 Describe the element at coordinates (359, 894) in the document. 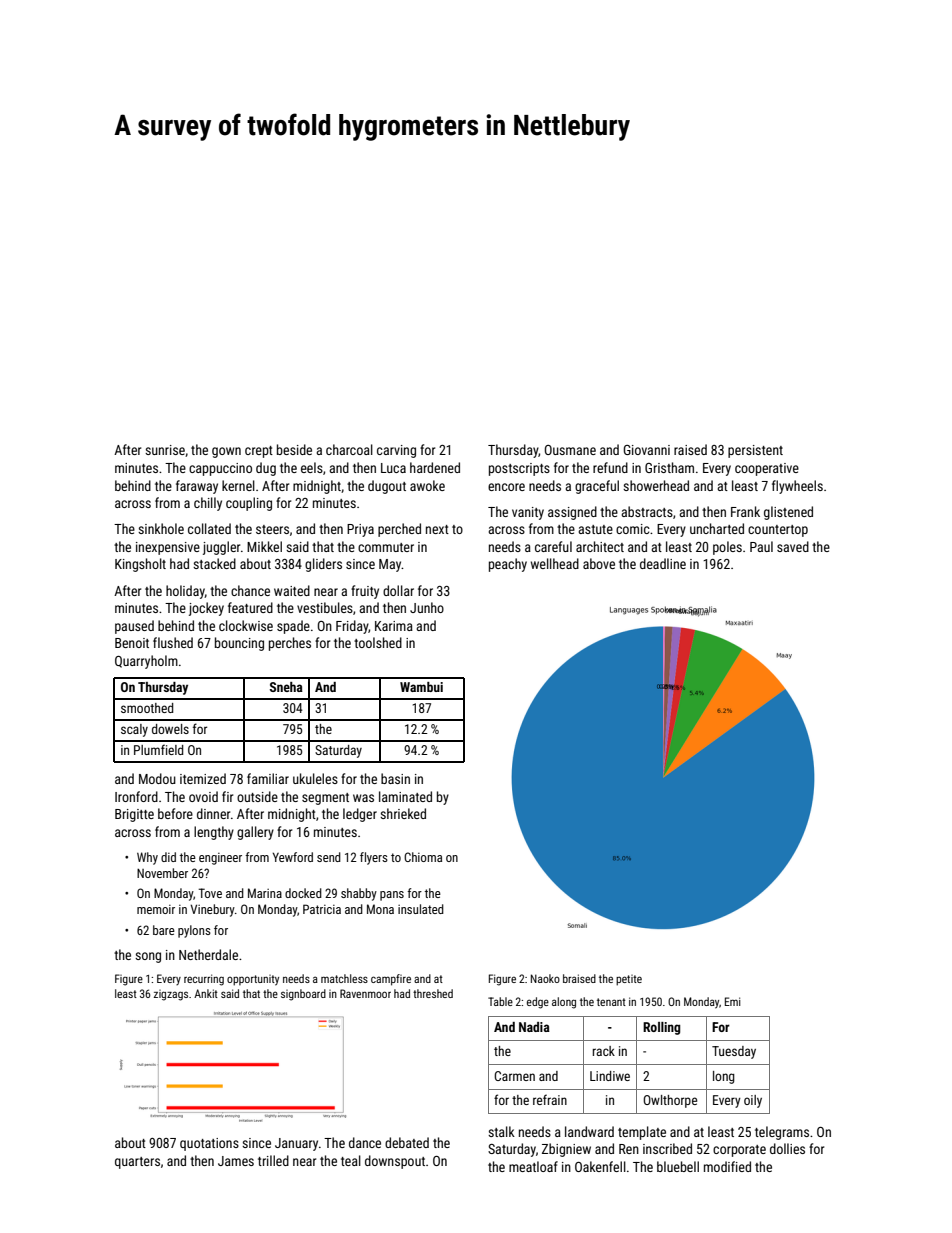

I see `shabby` at that location.
